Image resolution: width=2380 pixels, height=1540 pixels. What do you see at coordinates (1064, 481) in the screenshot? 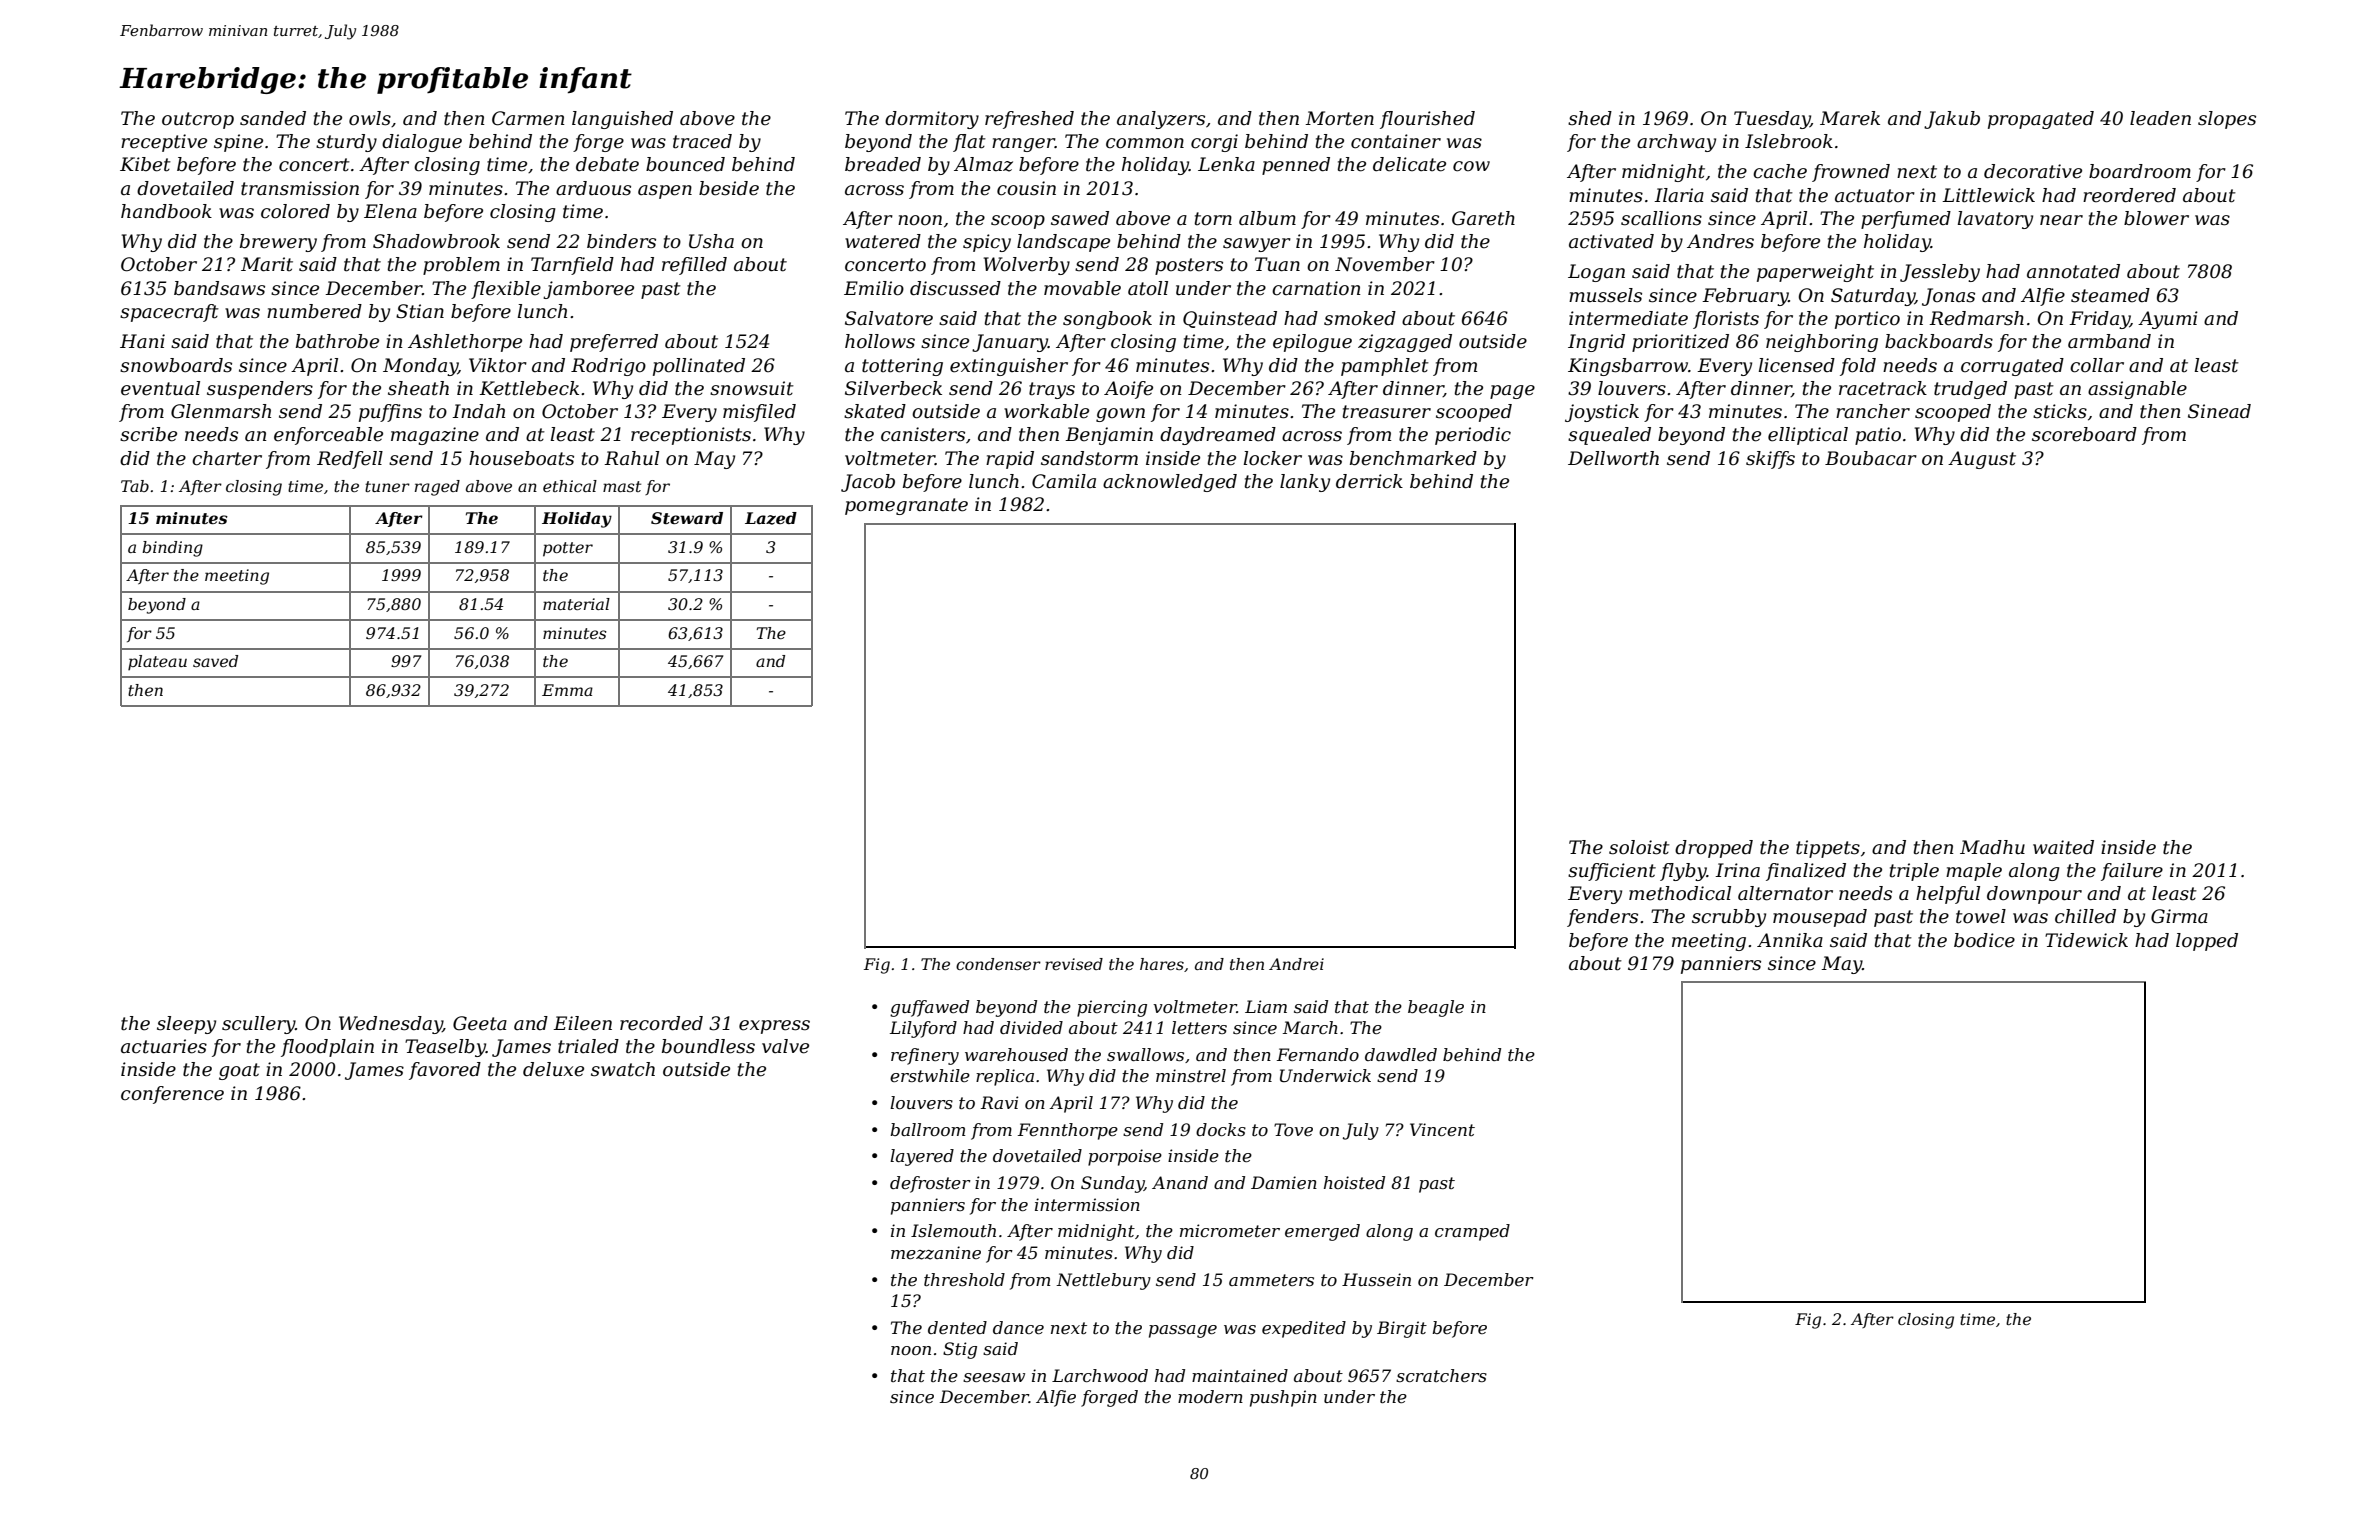
I see `Camila` at bounding box center [1064, 481].
